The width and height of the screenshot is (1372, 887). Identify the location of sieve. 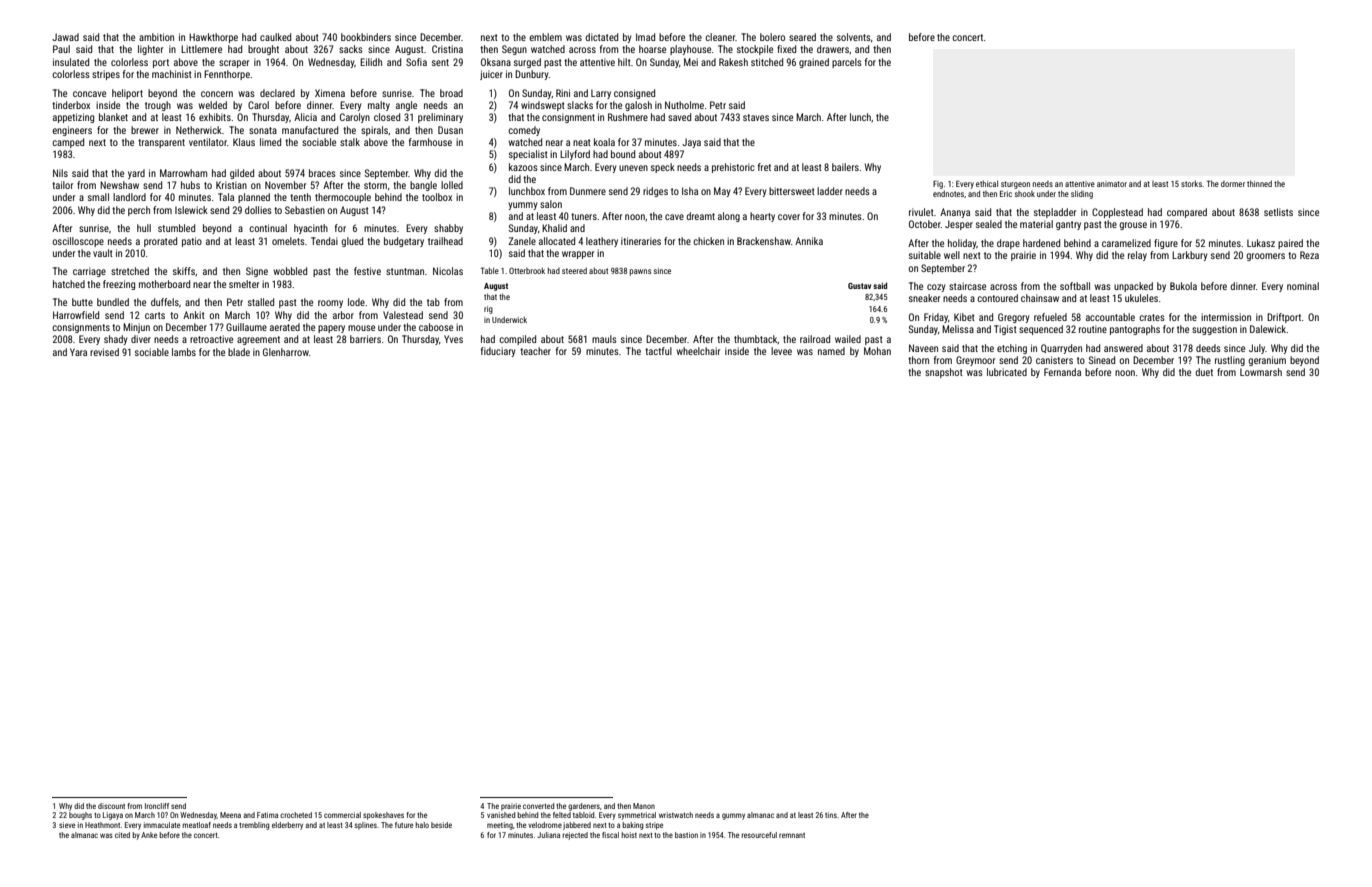
(67, 825).
